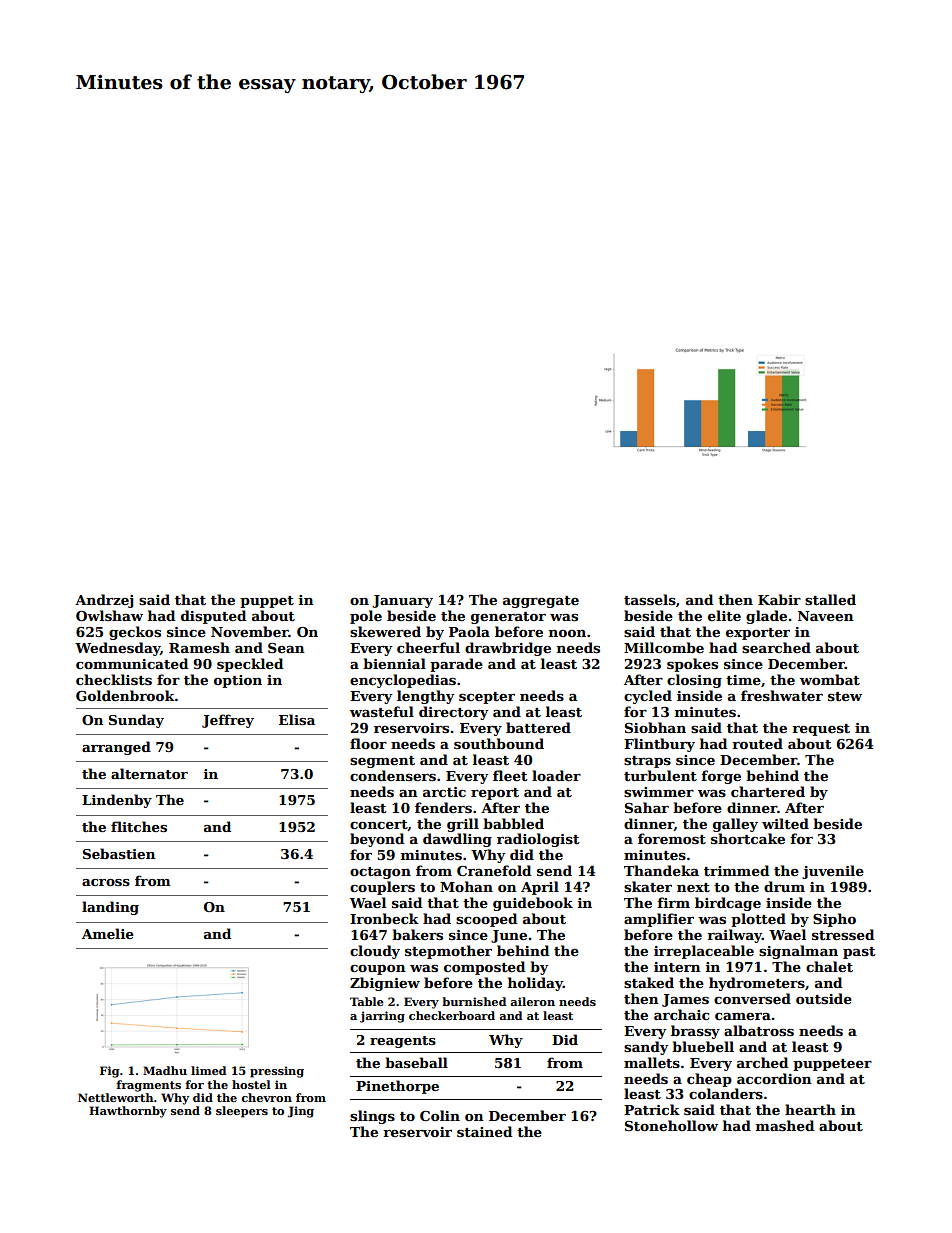 The image size is (952, 1233). What do you see at coordinates (830, 599) in the screenshot?
I see `stalled` at bounding box center [830, 599].
